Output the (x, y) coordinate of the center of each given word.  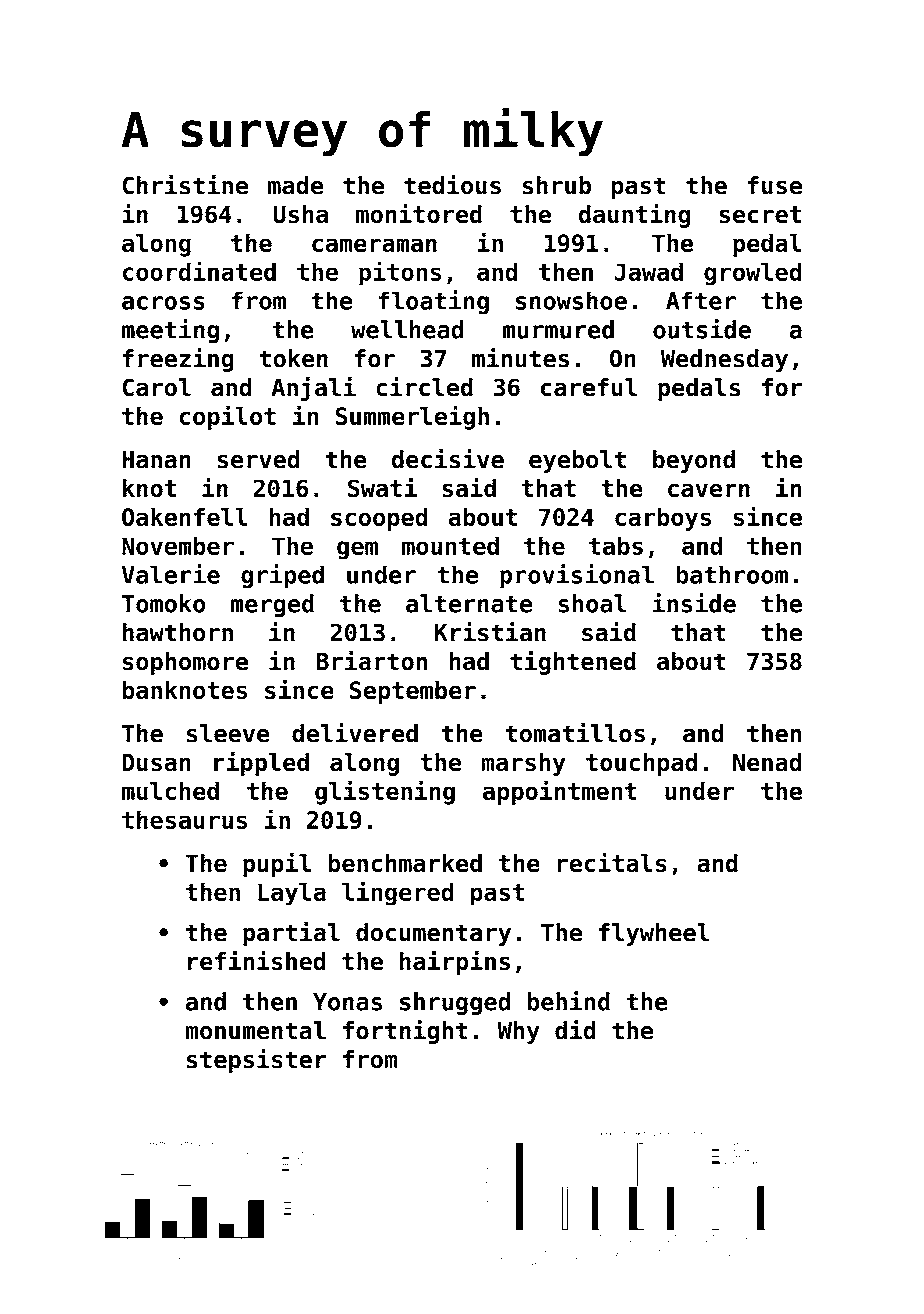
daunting (634, 215)
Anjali (313, 388)
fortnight (405, 1032)
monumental (255, 1030)
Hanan (156, 459)
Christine (185, 184)
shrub (557, 185)
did (575, 1030)
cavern (709, 490)
